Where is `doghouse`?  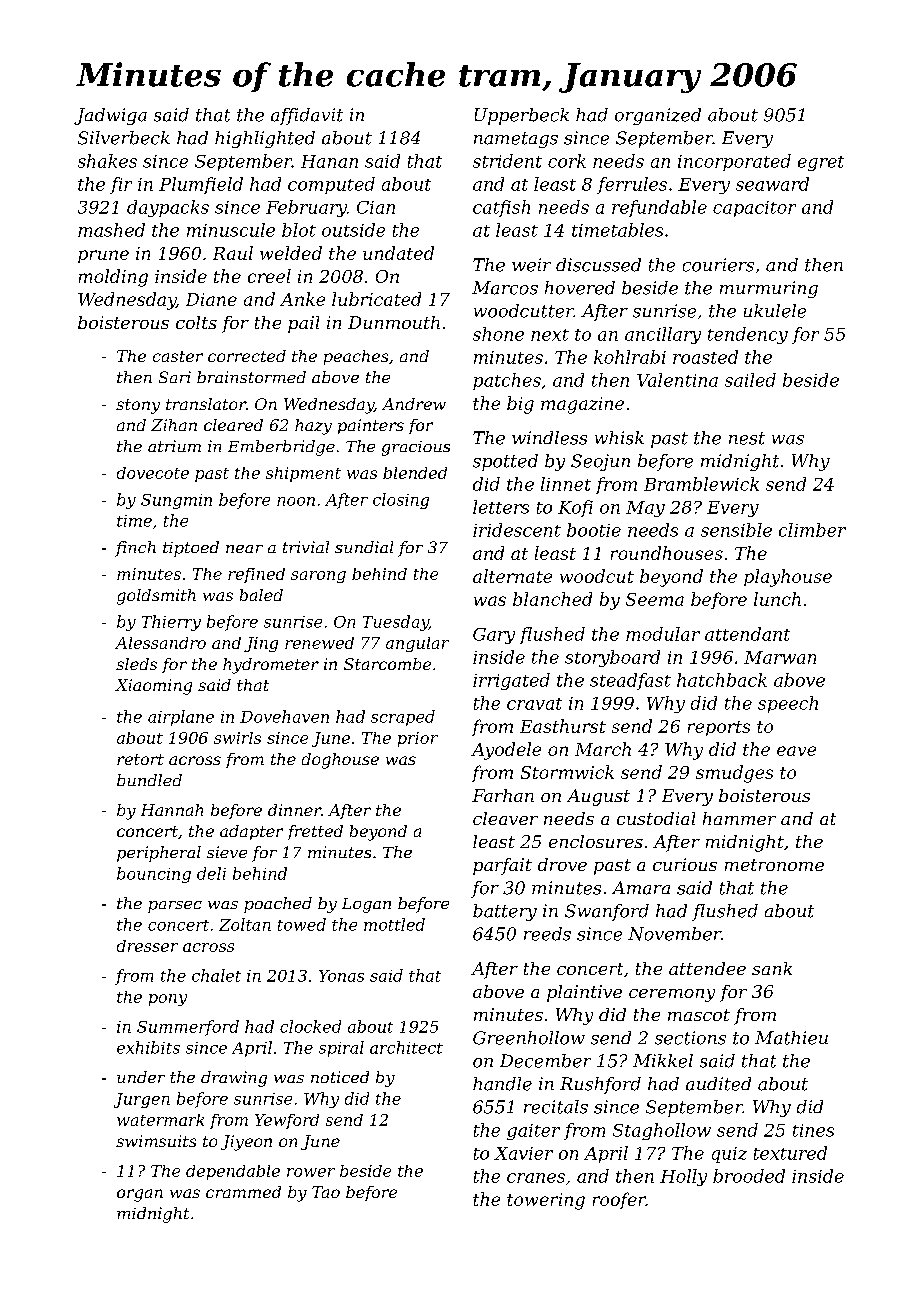 doghouse is located at coordinates (340, 761).
